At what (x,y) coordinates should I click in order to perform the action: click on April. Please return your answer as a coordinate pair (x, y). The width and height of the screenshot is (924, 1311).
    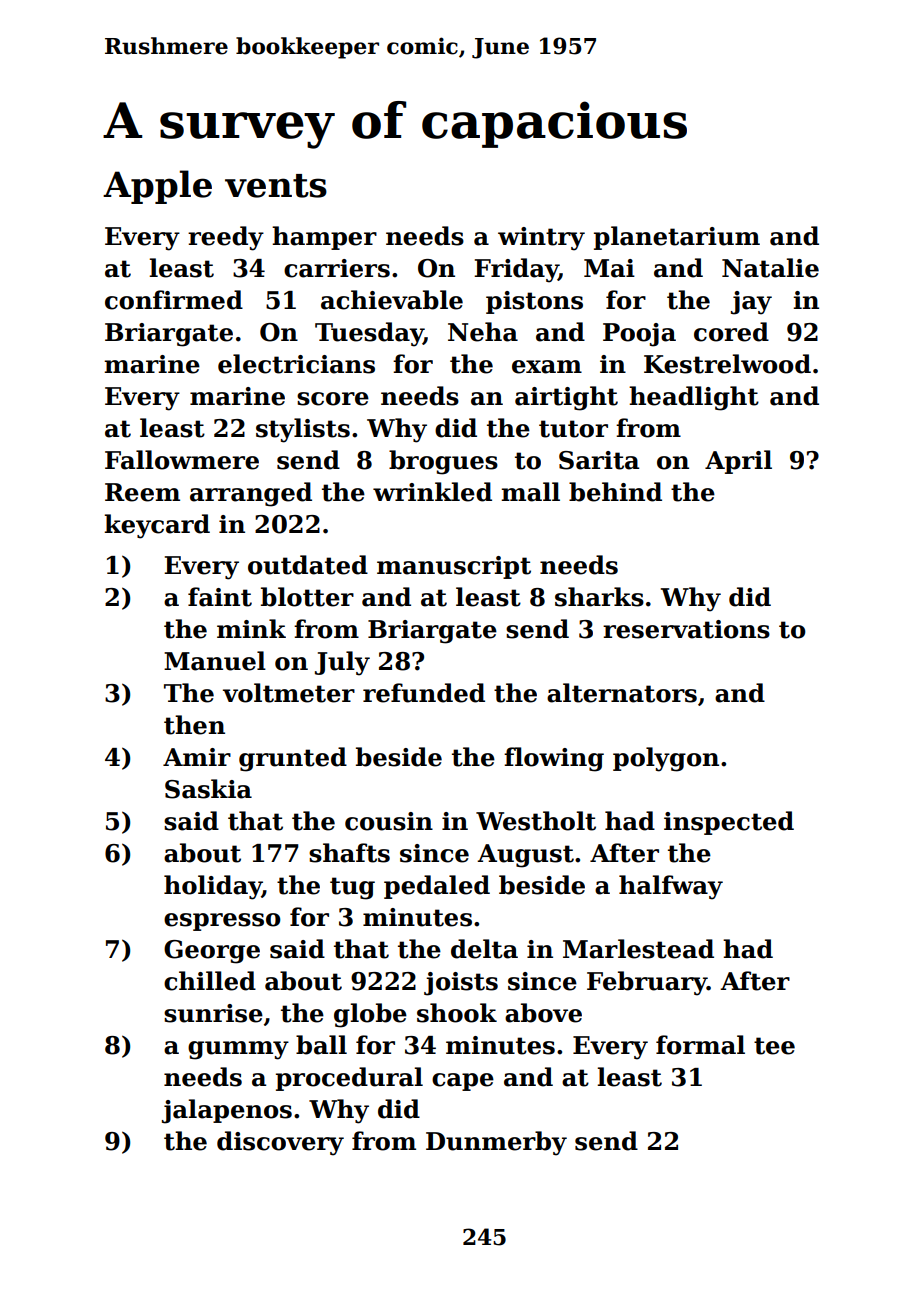
    Looking at the image, I should click on (738, 462).
